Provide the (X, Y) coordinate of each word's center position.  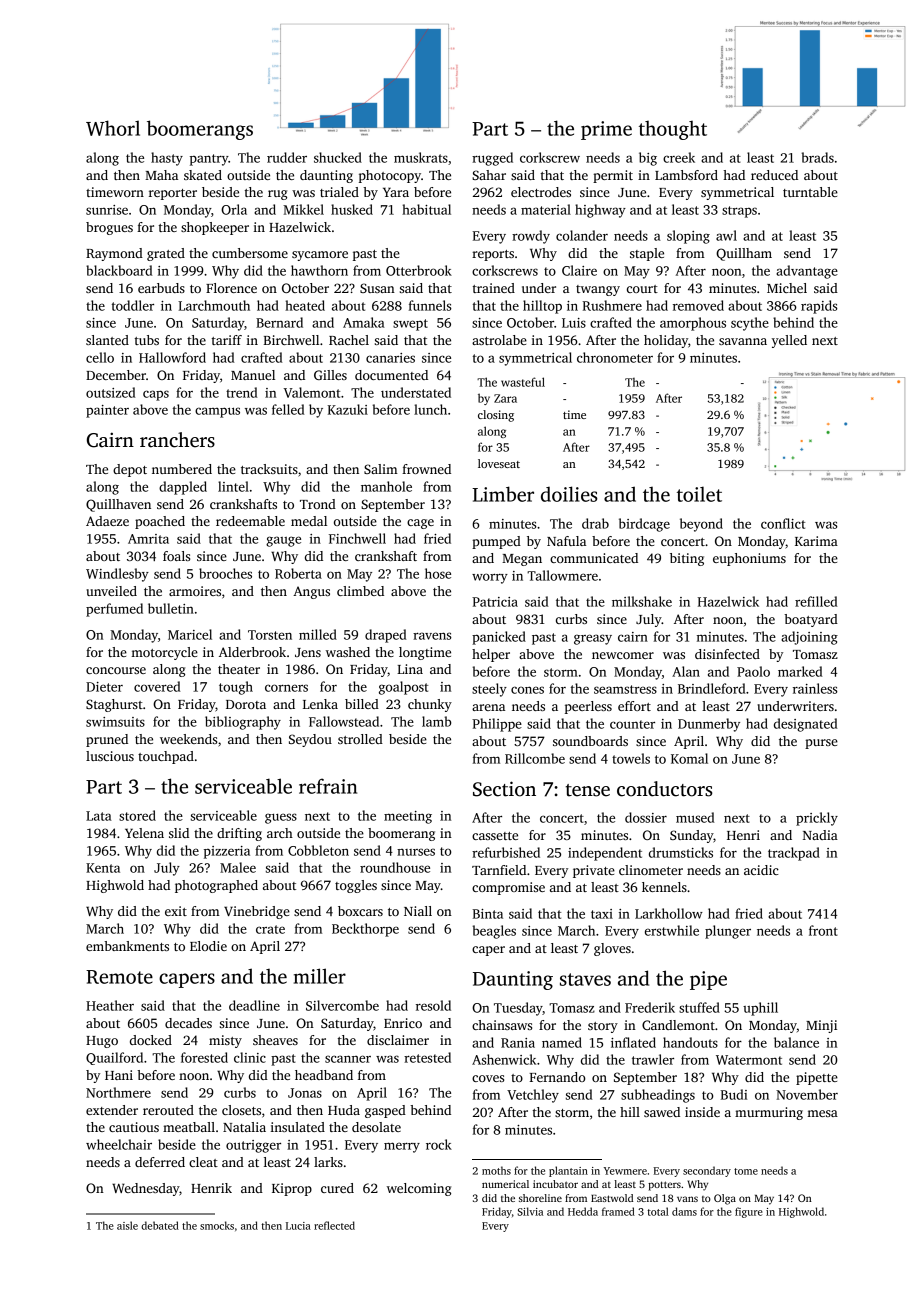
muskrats (421, 157)
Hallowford (172, 357)
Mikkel (303, 209)
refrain (328, 786)
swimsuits (115, 722)
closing (496, 416)
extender (112, 1110)
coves (488, 1078)
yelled (789, 341)
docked (151, 1040)
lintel (233, 486)
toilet (699, 494)
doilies (569, 494)
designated (805, 725)
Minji (821, 1026)
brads (818, 157)
